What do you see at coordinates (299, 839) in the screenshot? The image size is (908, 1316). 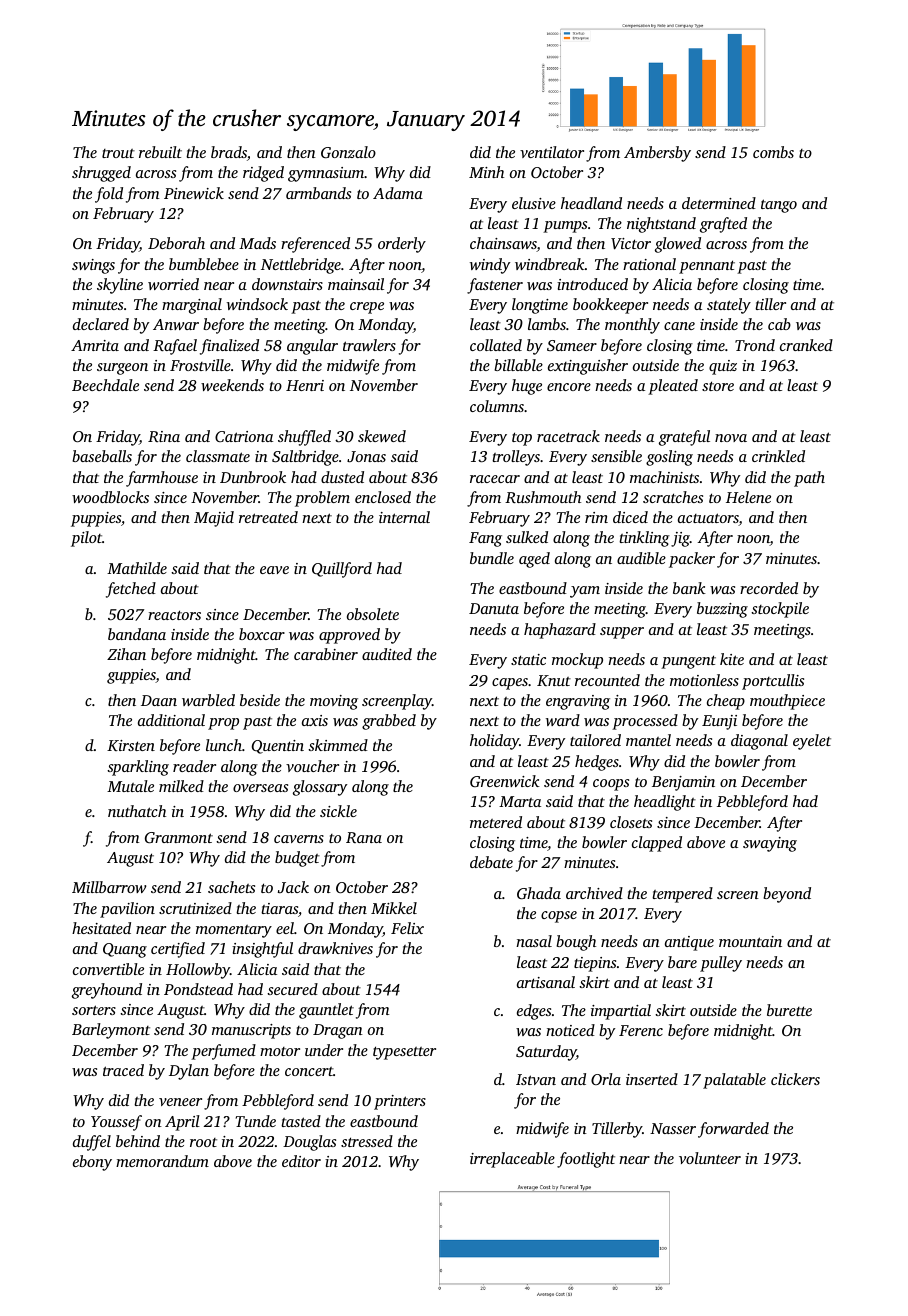 I see `caverns` at bounding box center [299, 839].
